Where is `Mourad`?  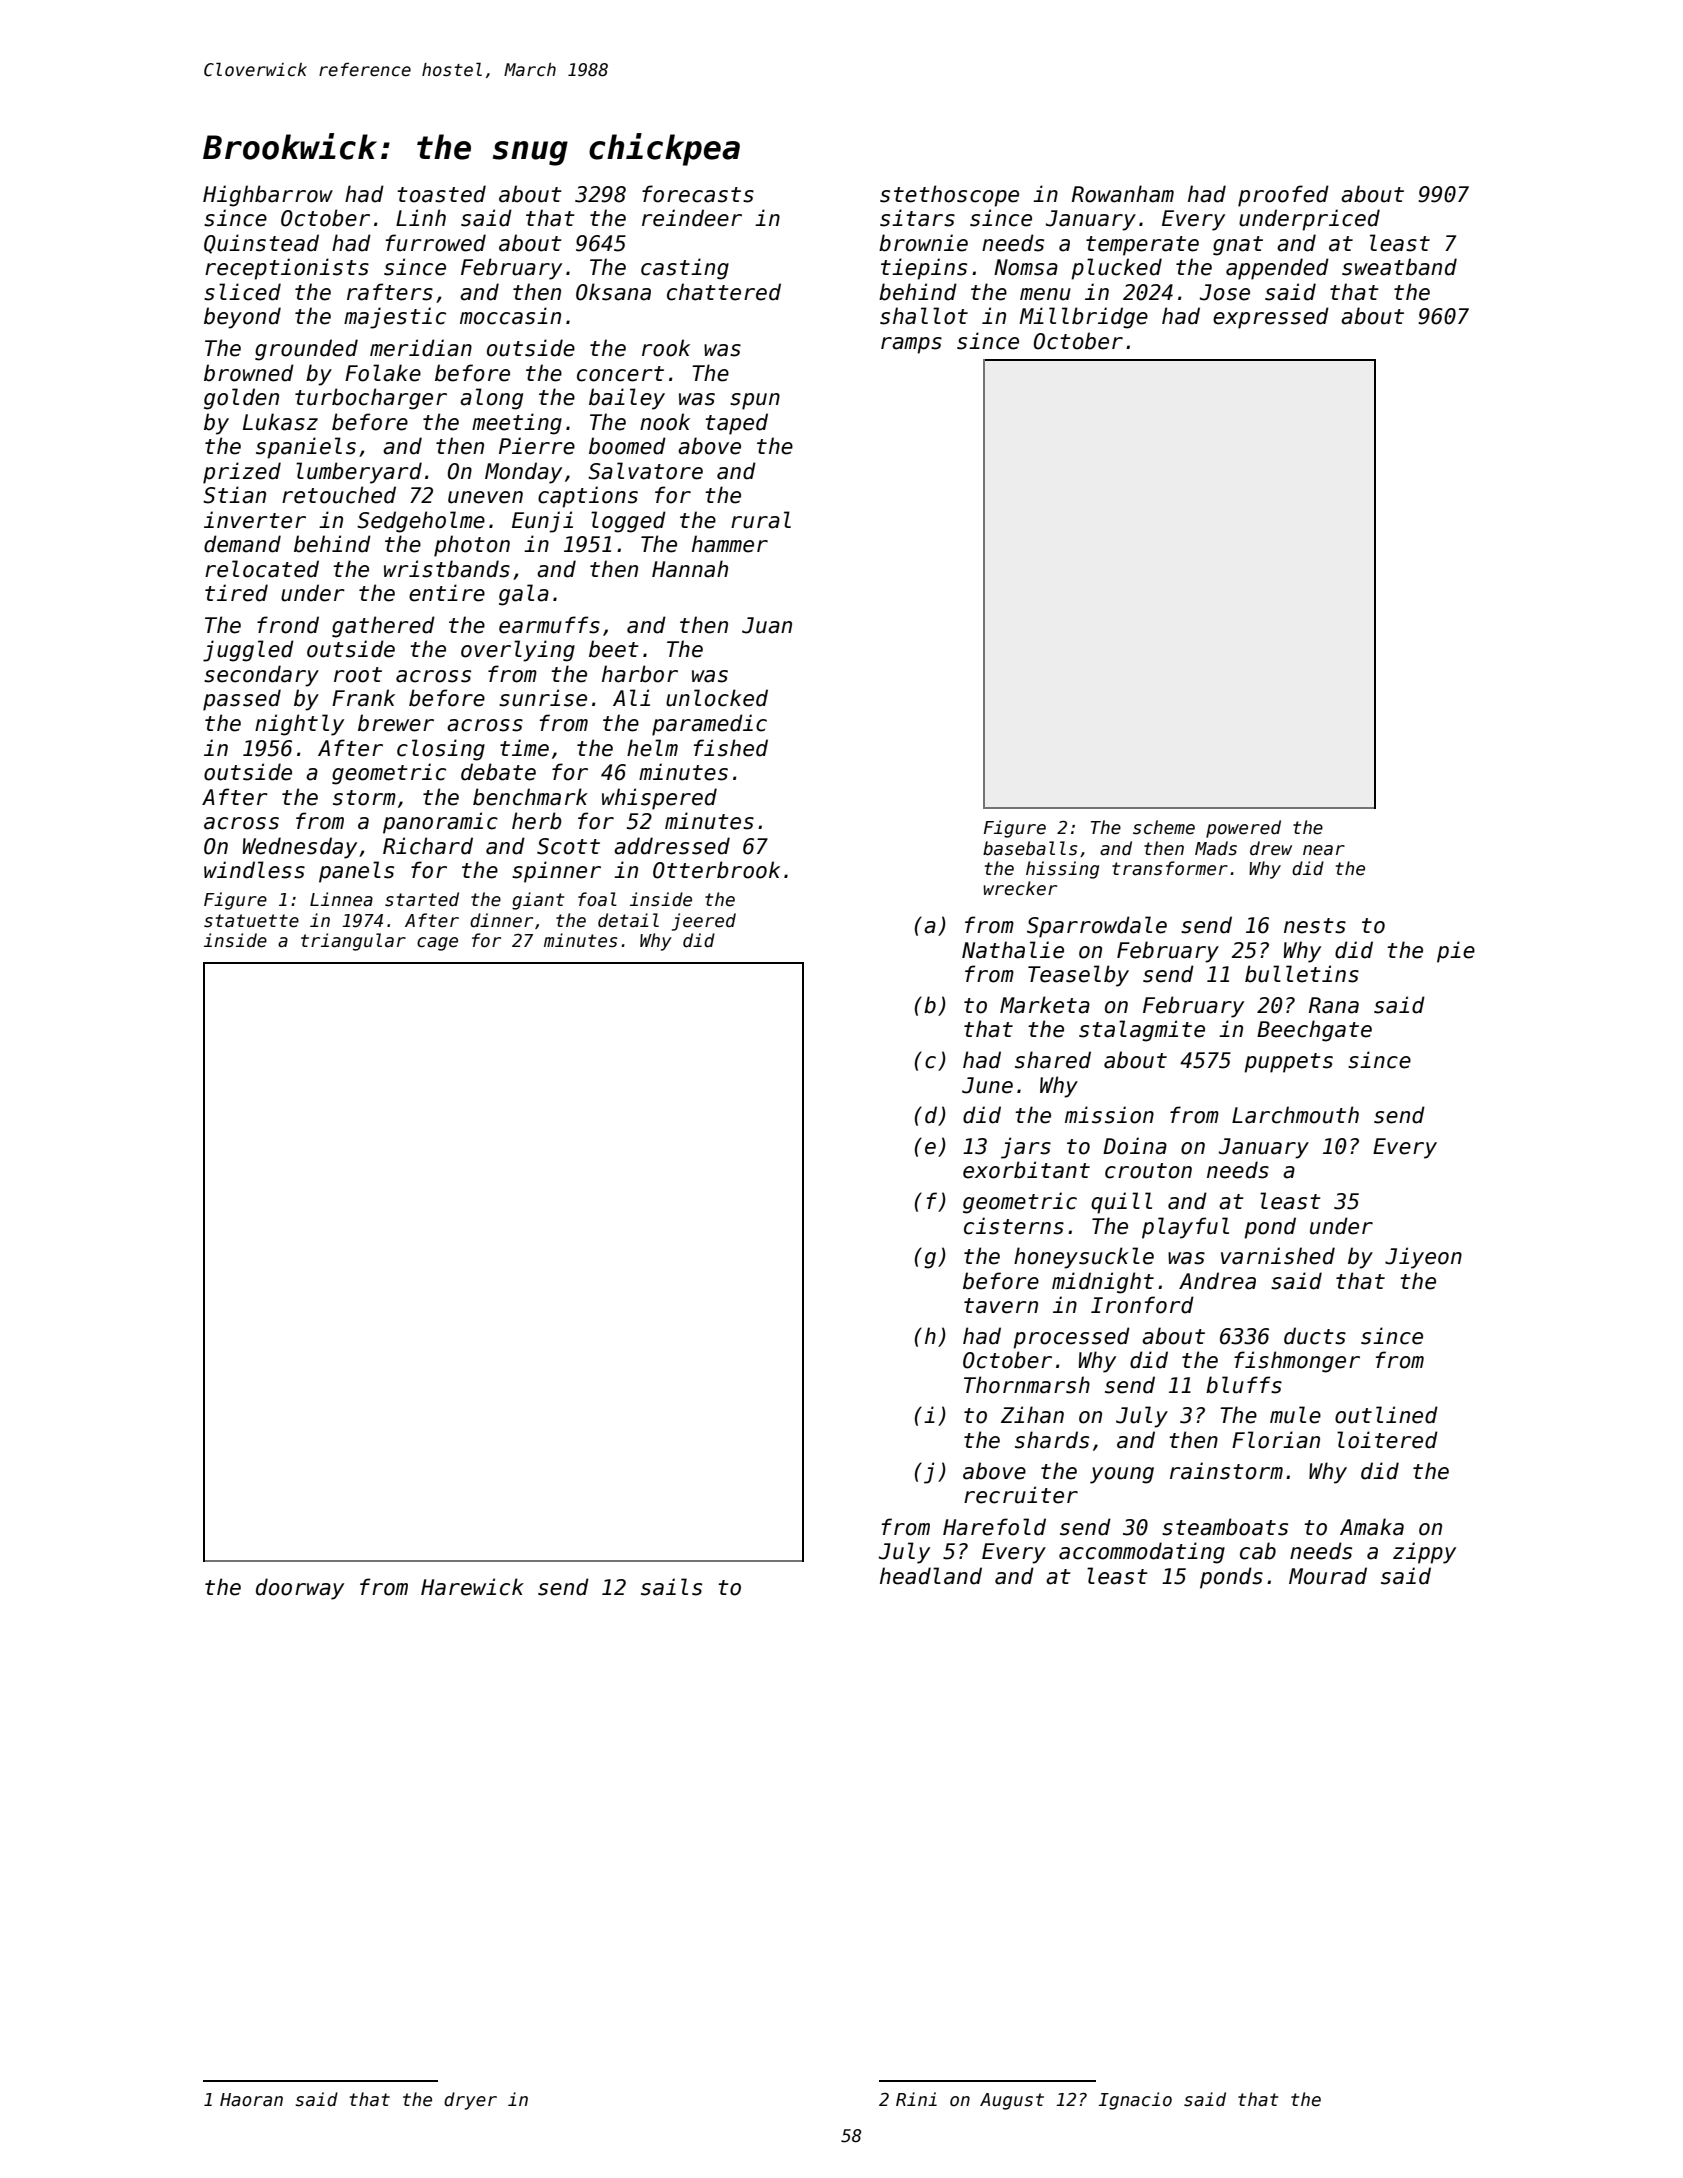
Mourad is located at coordinates (1328, 1576).
